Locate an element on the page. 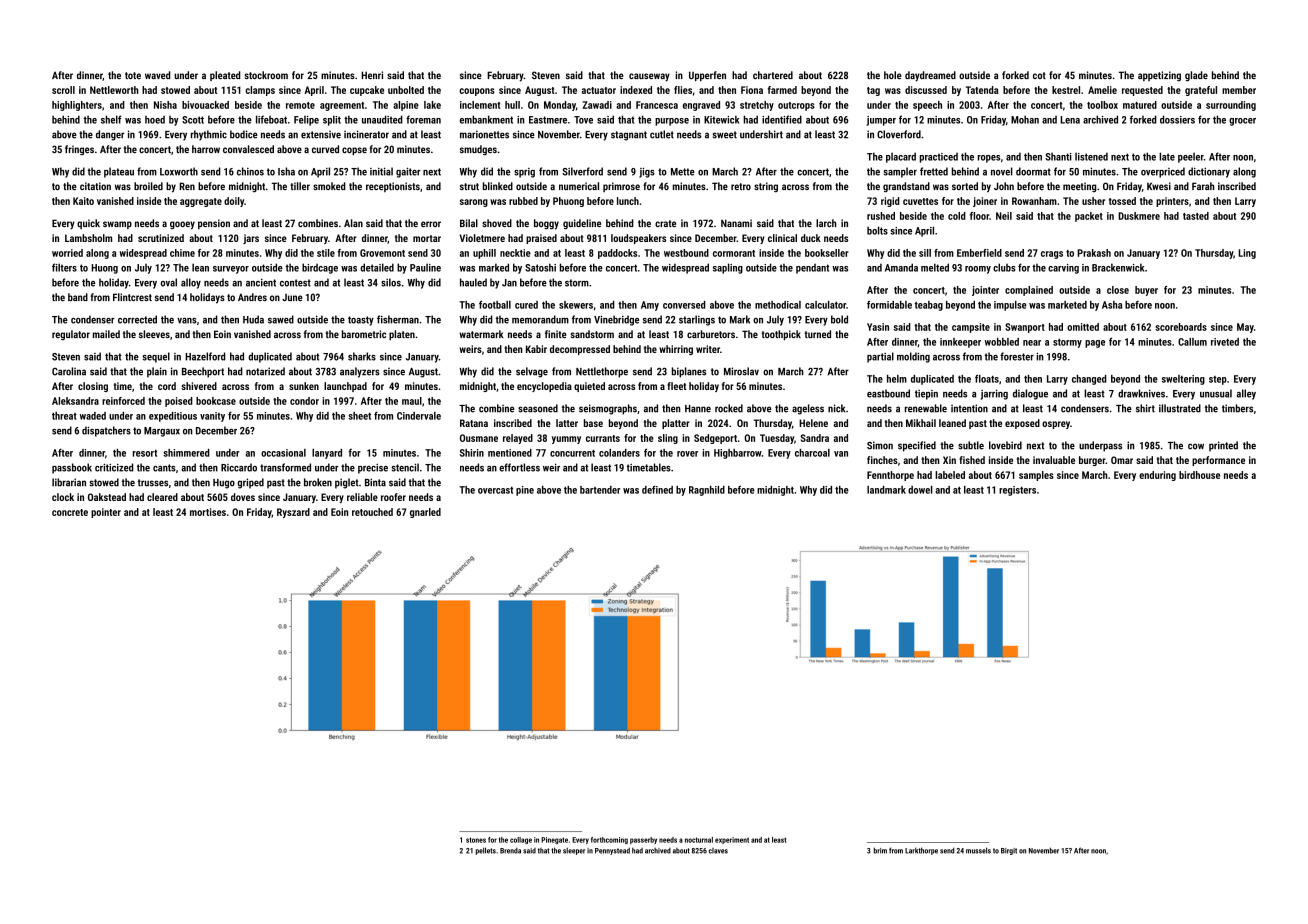 The width and height of the image is (1308, 924). stones is located at coordinates (476, 840).
